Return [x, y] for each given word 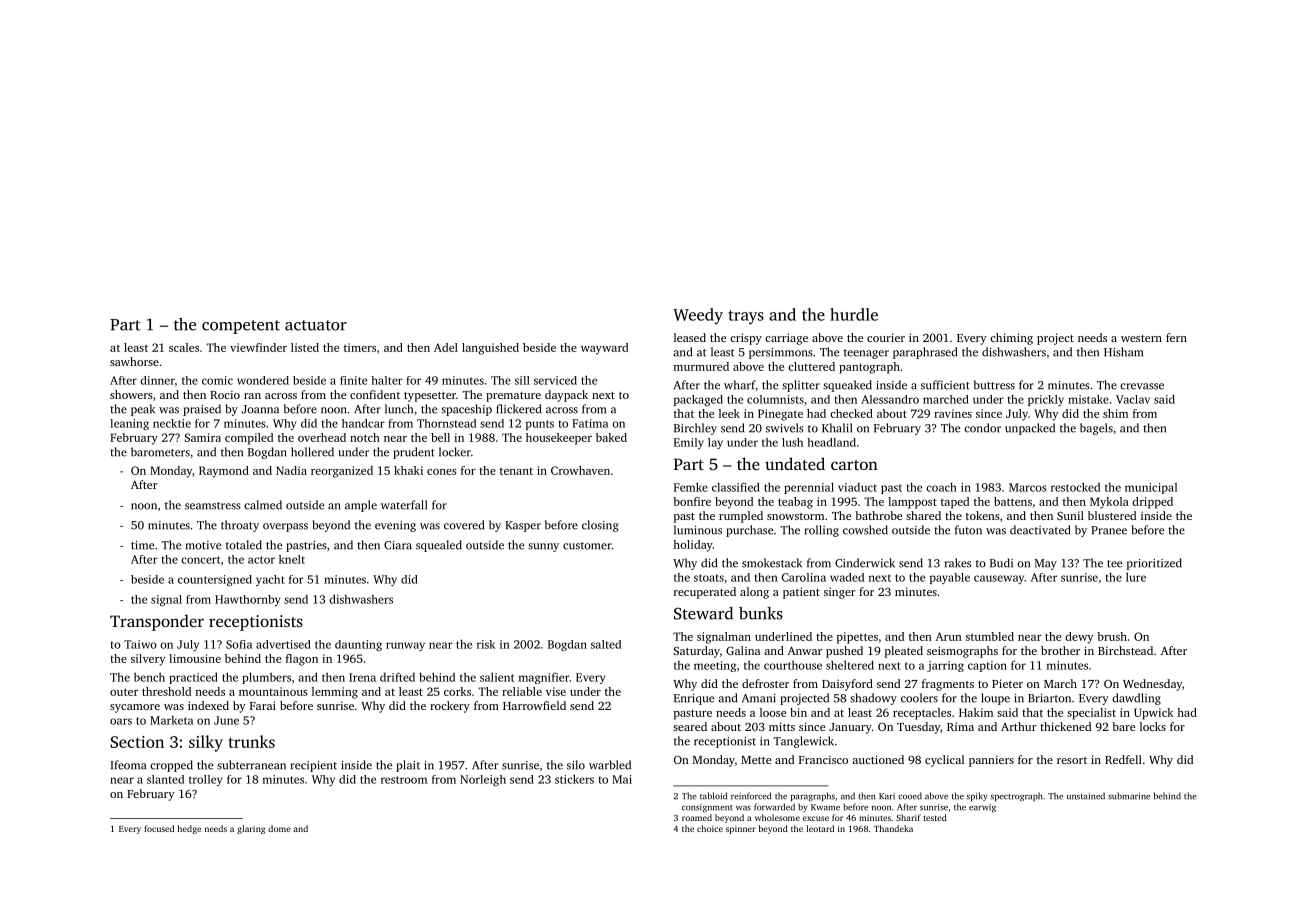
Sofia [239, 644]
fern [1176, 337]
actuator [316, 325]
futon [968, 530]
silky [206, 743]
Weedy [698, 316]
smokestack [772, 563]
